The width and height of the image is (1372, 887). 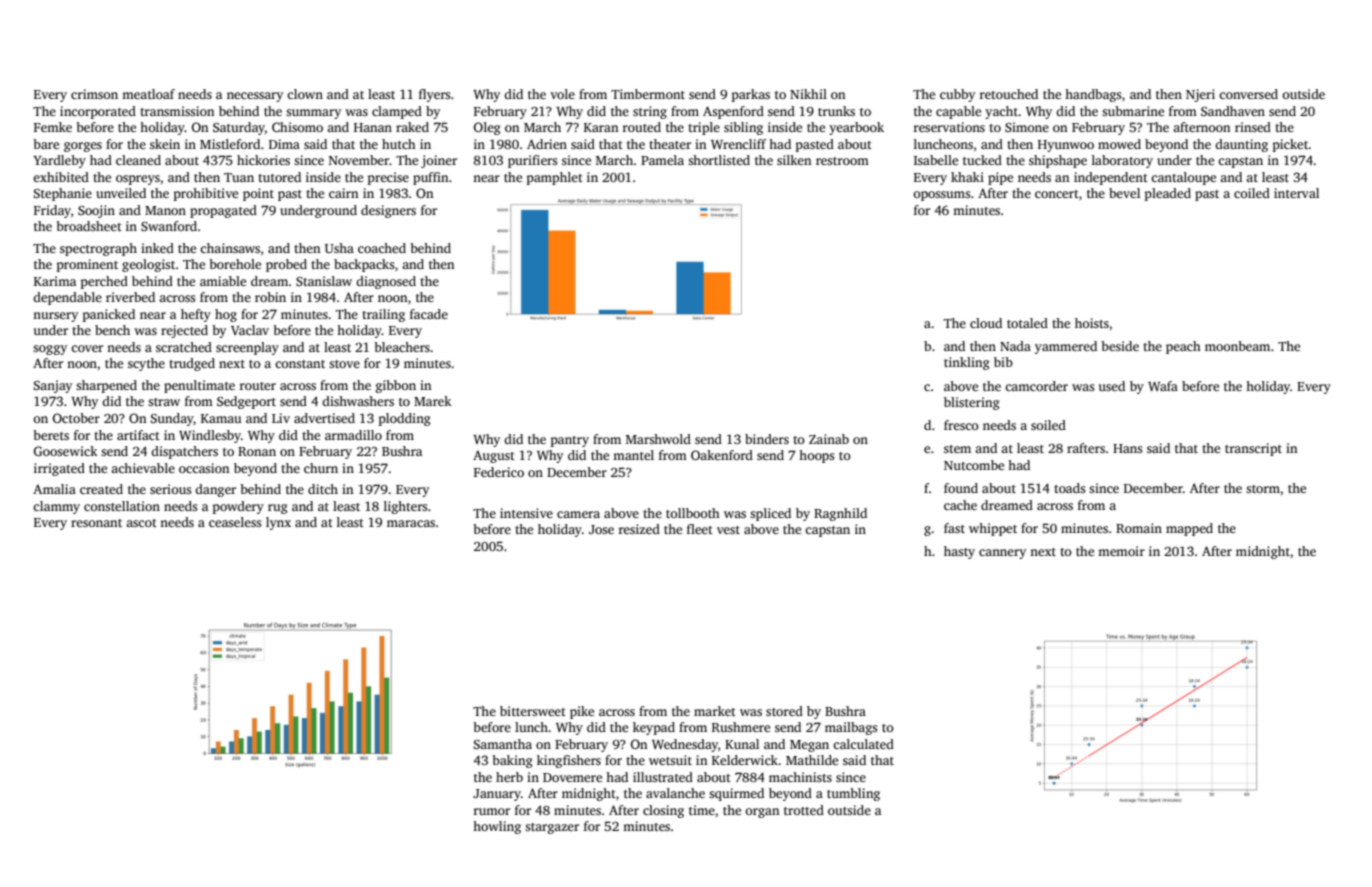 What do you see at coordinates (230, 248) in the image?
I see `chainsaws` at bounding box center [230, 248].
